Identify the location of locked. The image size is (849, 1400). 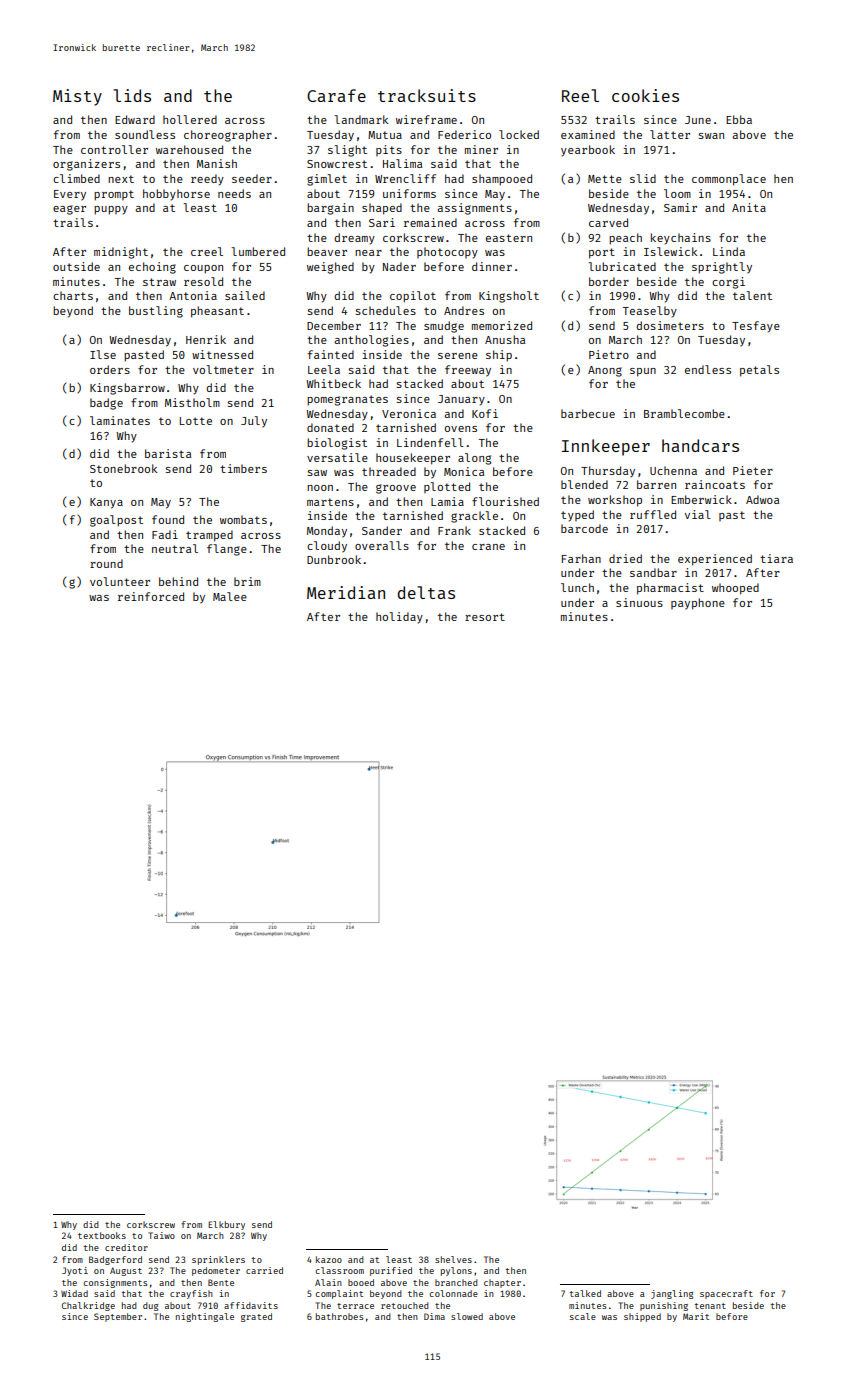
(519, 134).
